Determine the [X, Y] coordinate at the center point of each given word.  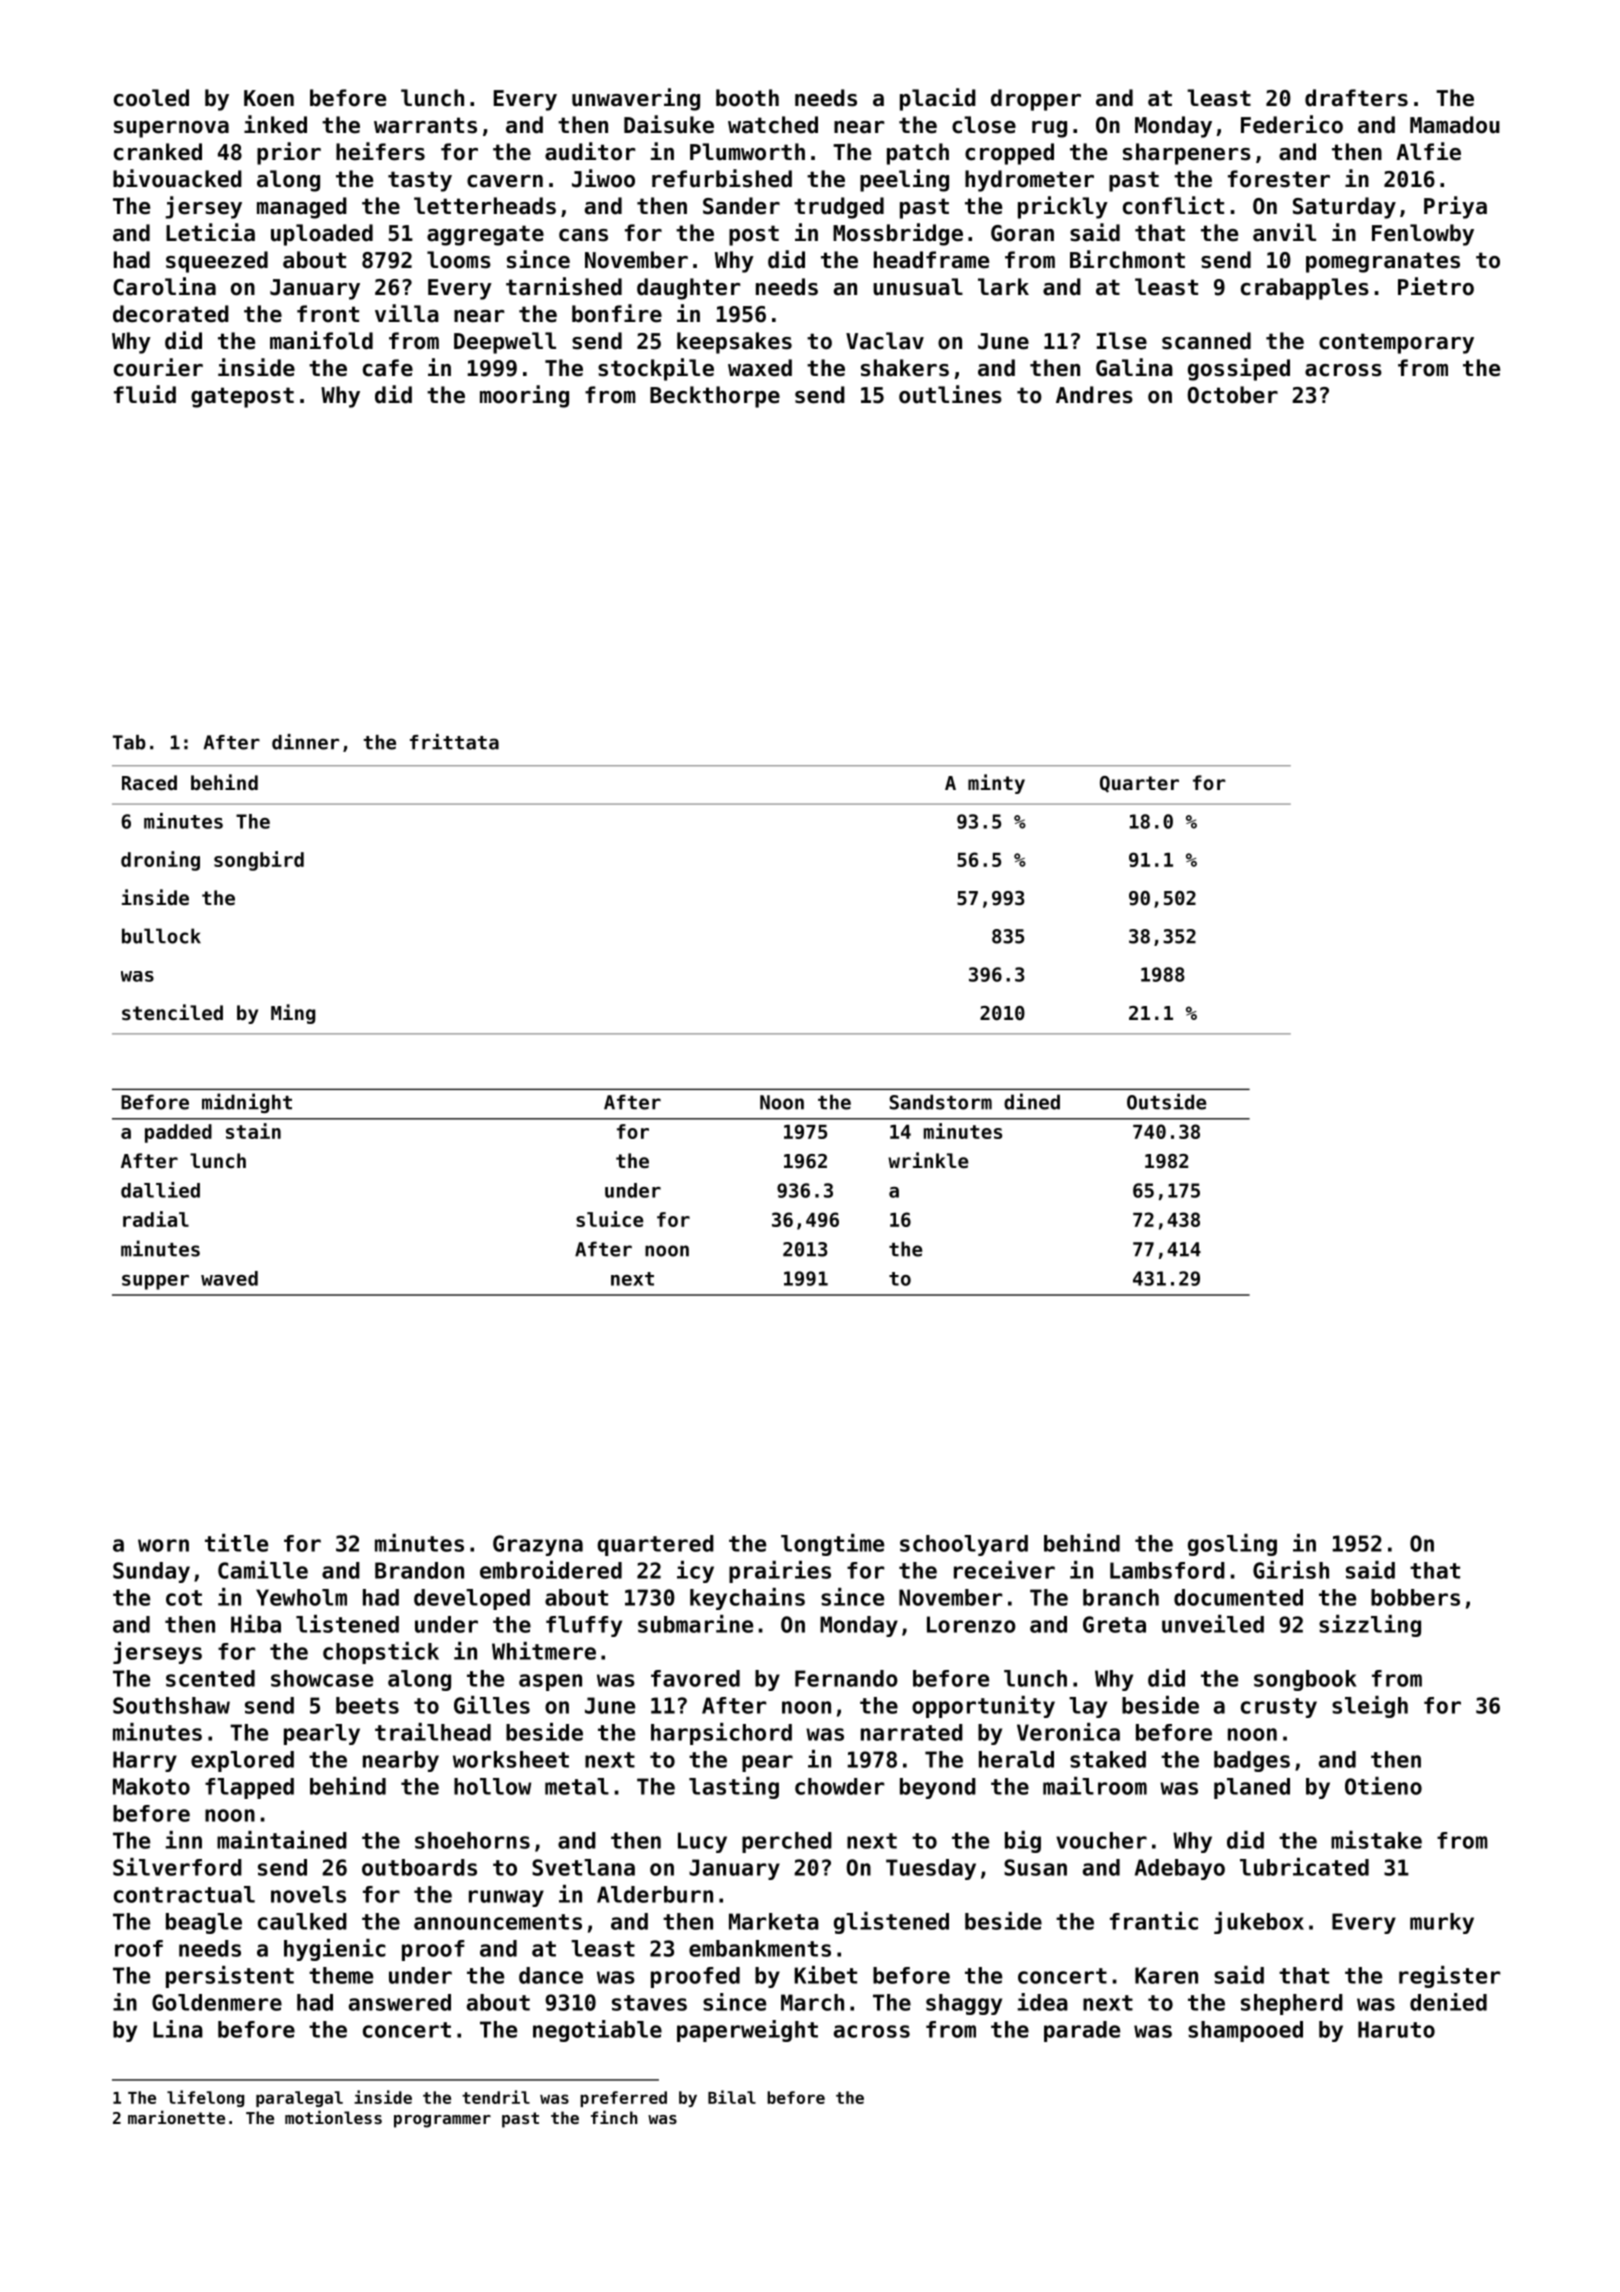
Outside [1166, 1101]
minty [996, 784]
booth [747, 98]
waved [229, 1278]
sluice [609, 1219]
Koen [269, 98]
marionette [176, 2117]
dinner [305, 742]
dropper [1036, 100]
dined [1032, 1101]
